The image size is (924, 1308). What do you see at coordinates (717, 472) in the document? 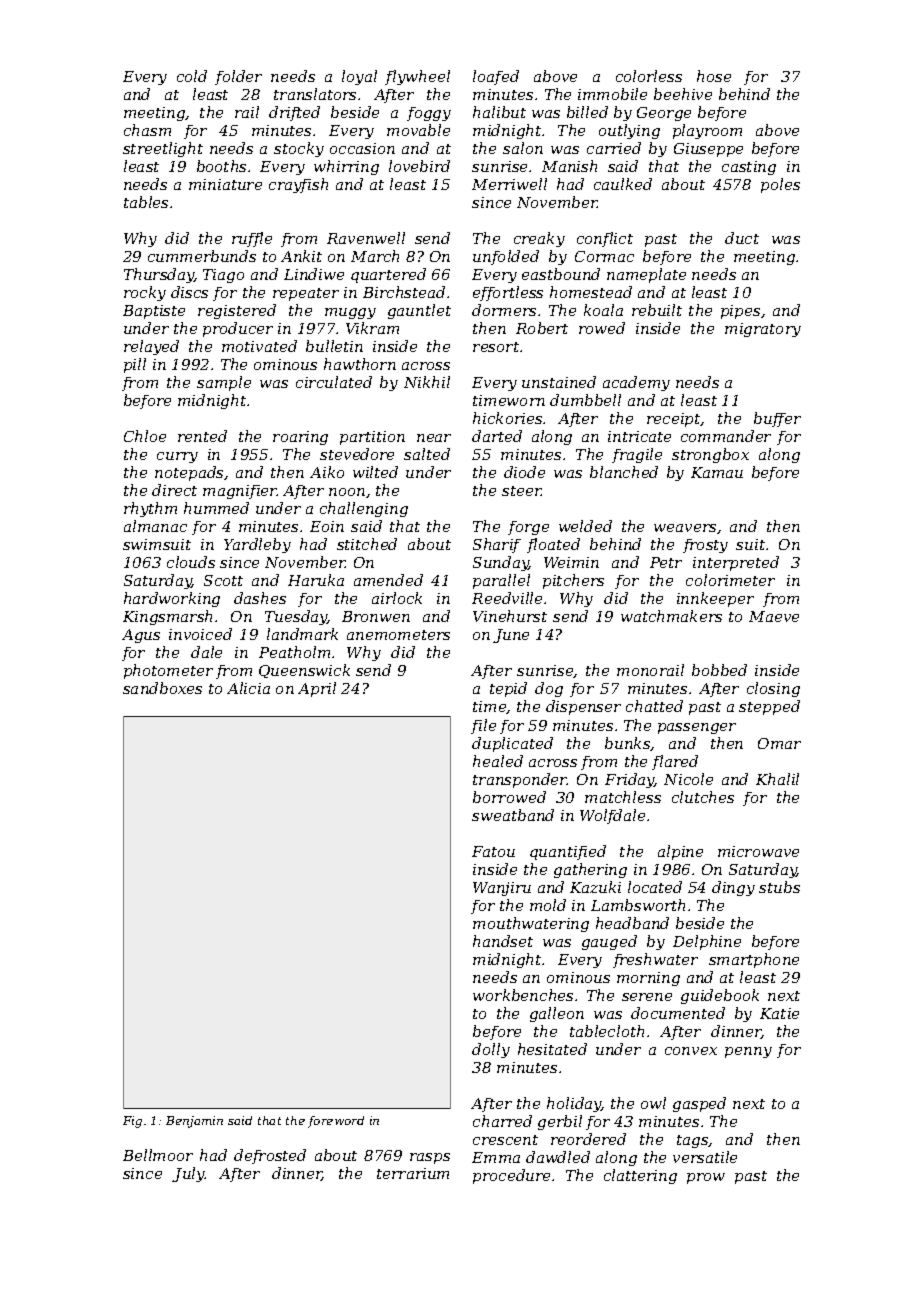
I see `Kamau` at bounding box center [717, 472].
